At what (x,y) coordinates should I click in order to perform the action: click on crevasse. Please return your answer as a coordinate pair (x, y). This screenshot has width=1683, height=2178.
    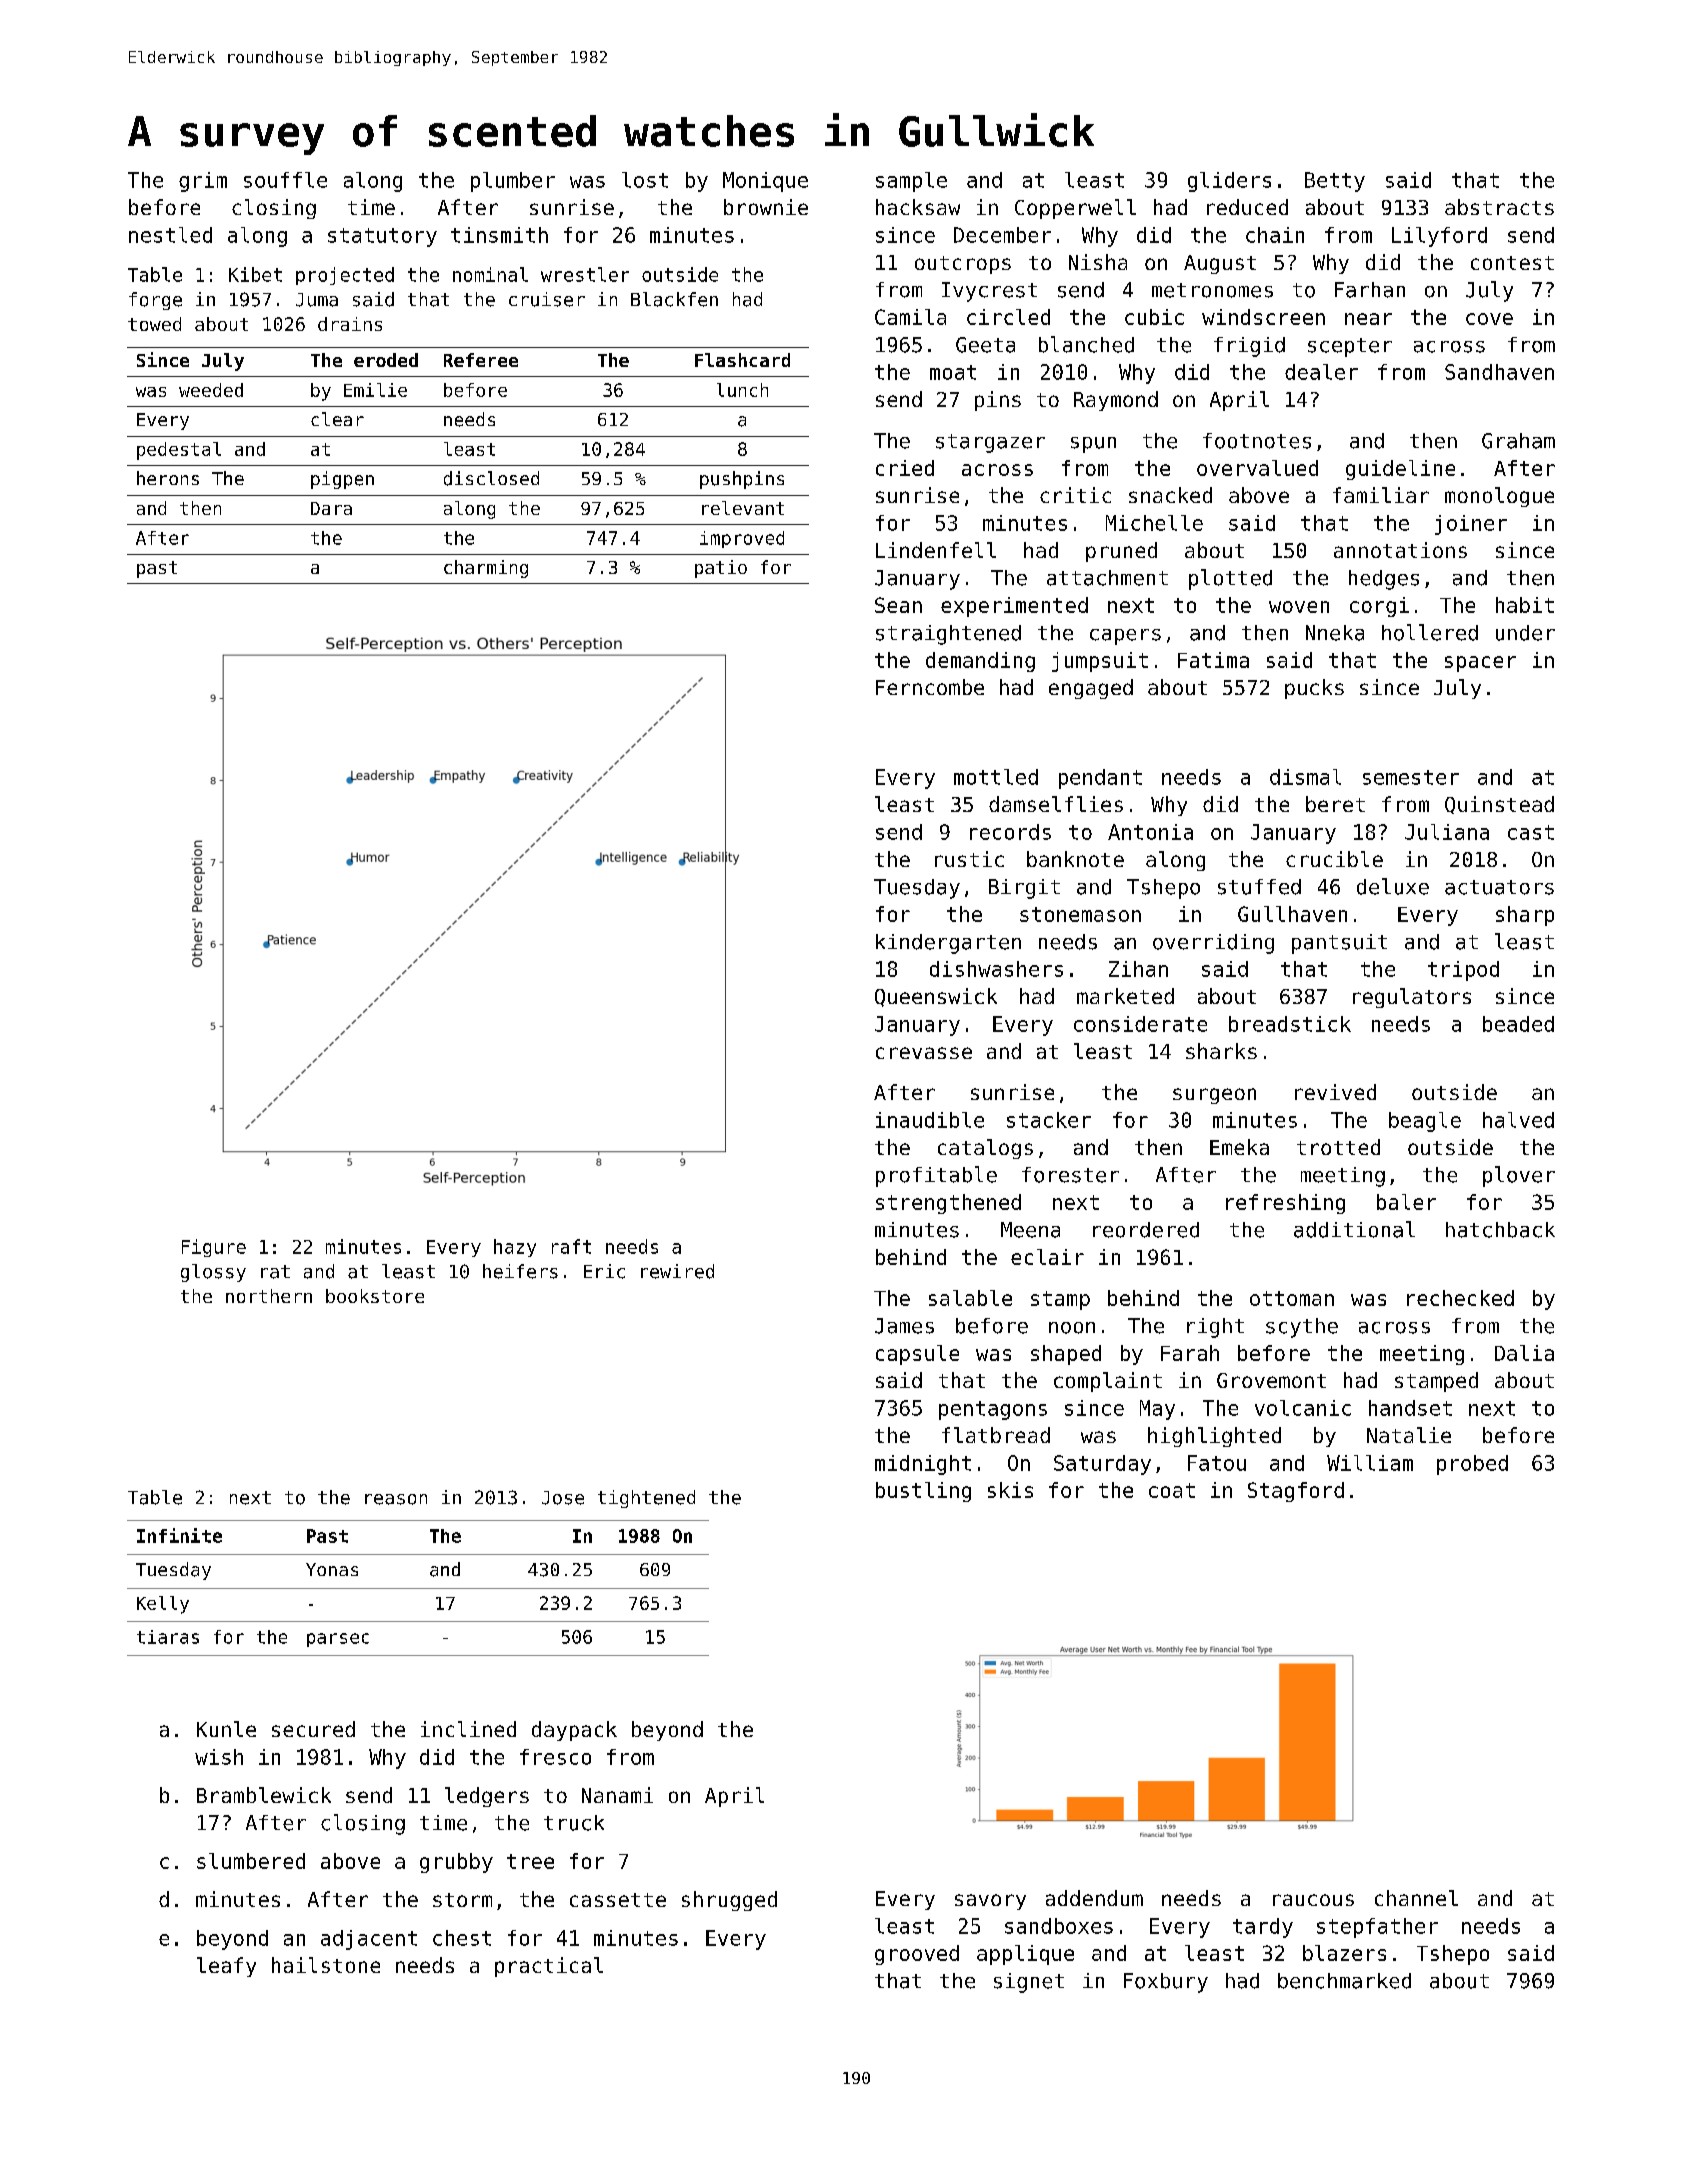
    Looking at the image, I should click on (924, 1053).
